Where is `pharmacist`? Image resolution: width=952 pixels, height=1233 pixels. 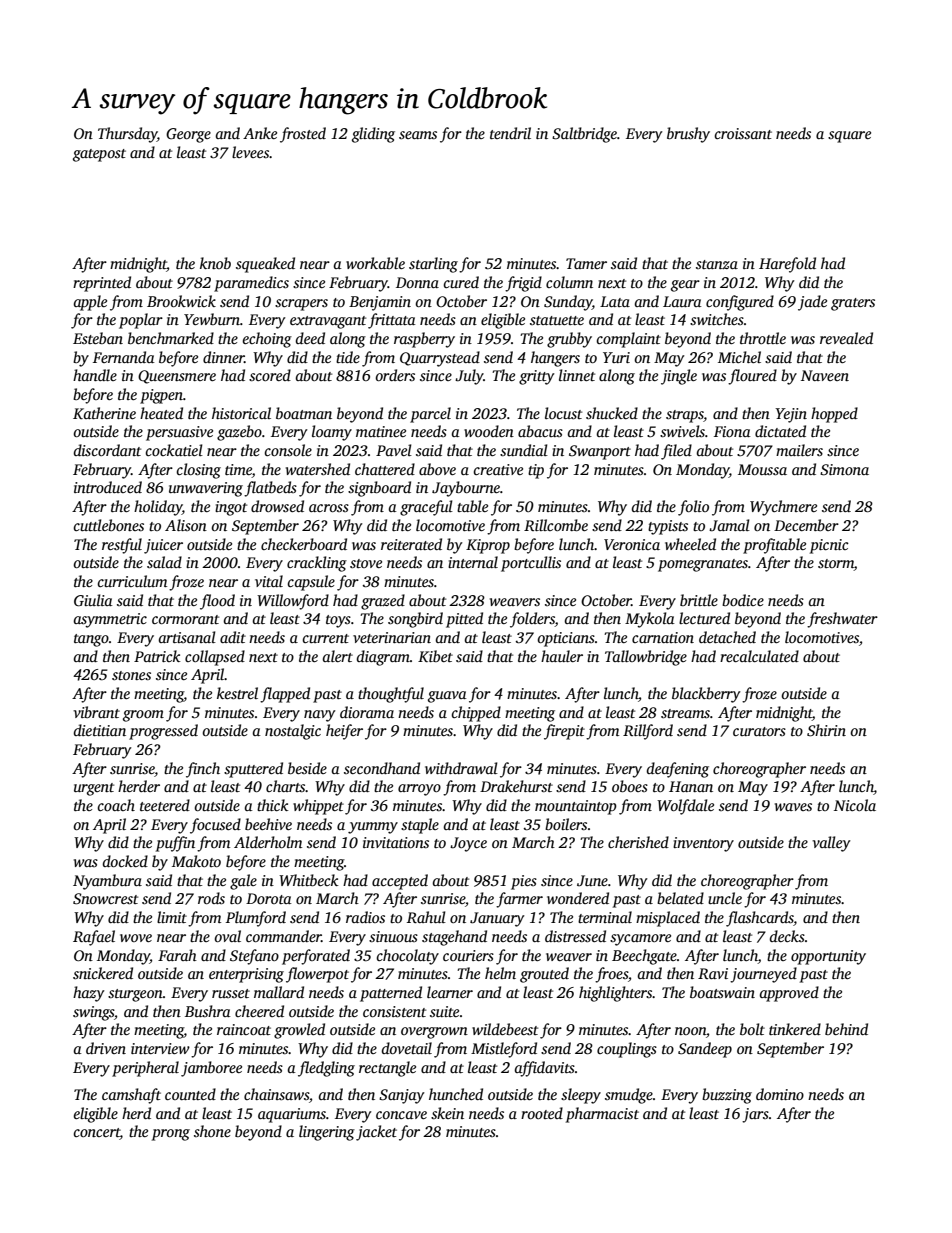
pharmacist is located at coordinates (602, 1115).
